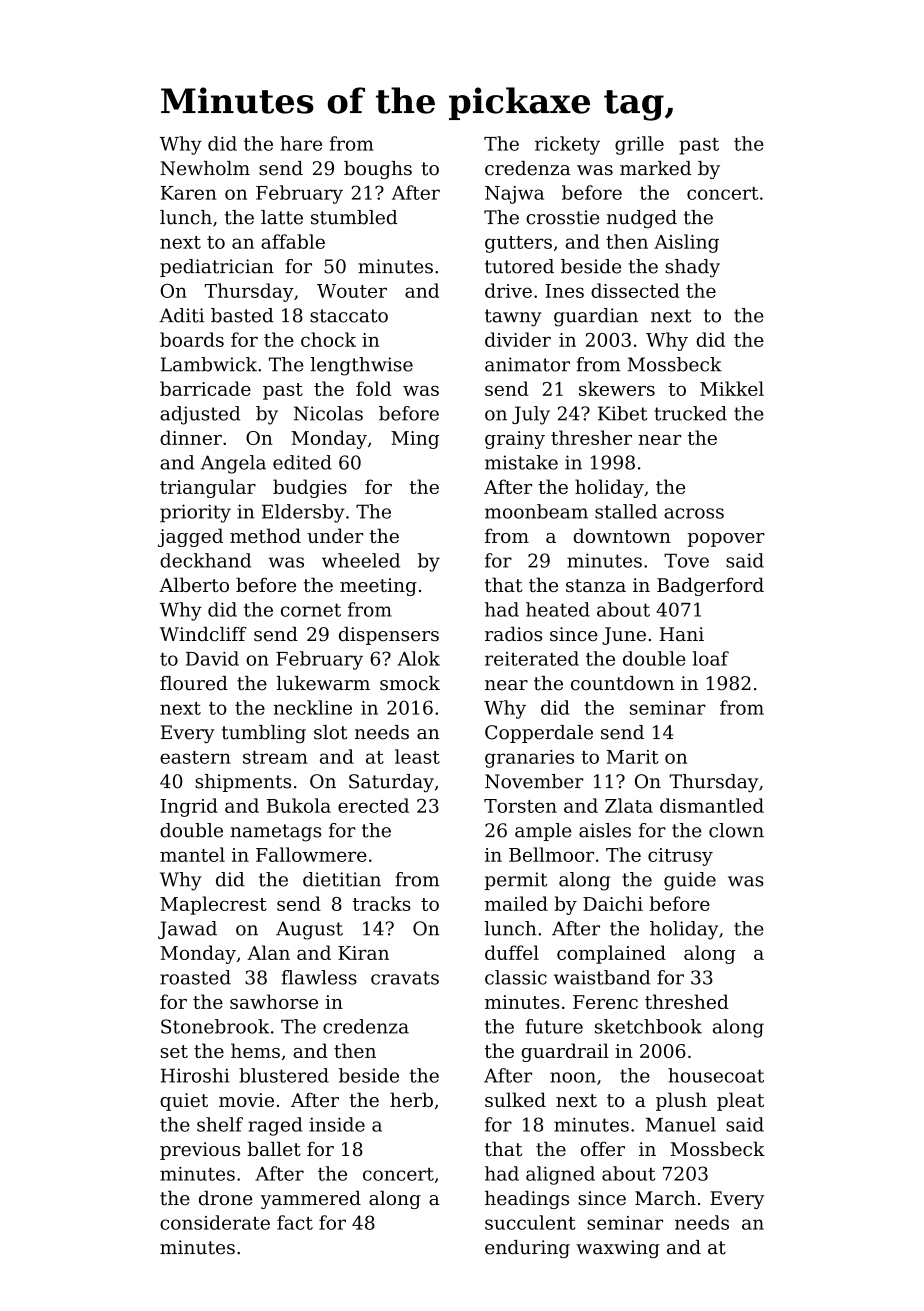 This image has height=1311, width=924. I want to click on Hani, so click(682, 634).
